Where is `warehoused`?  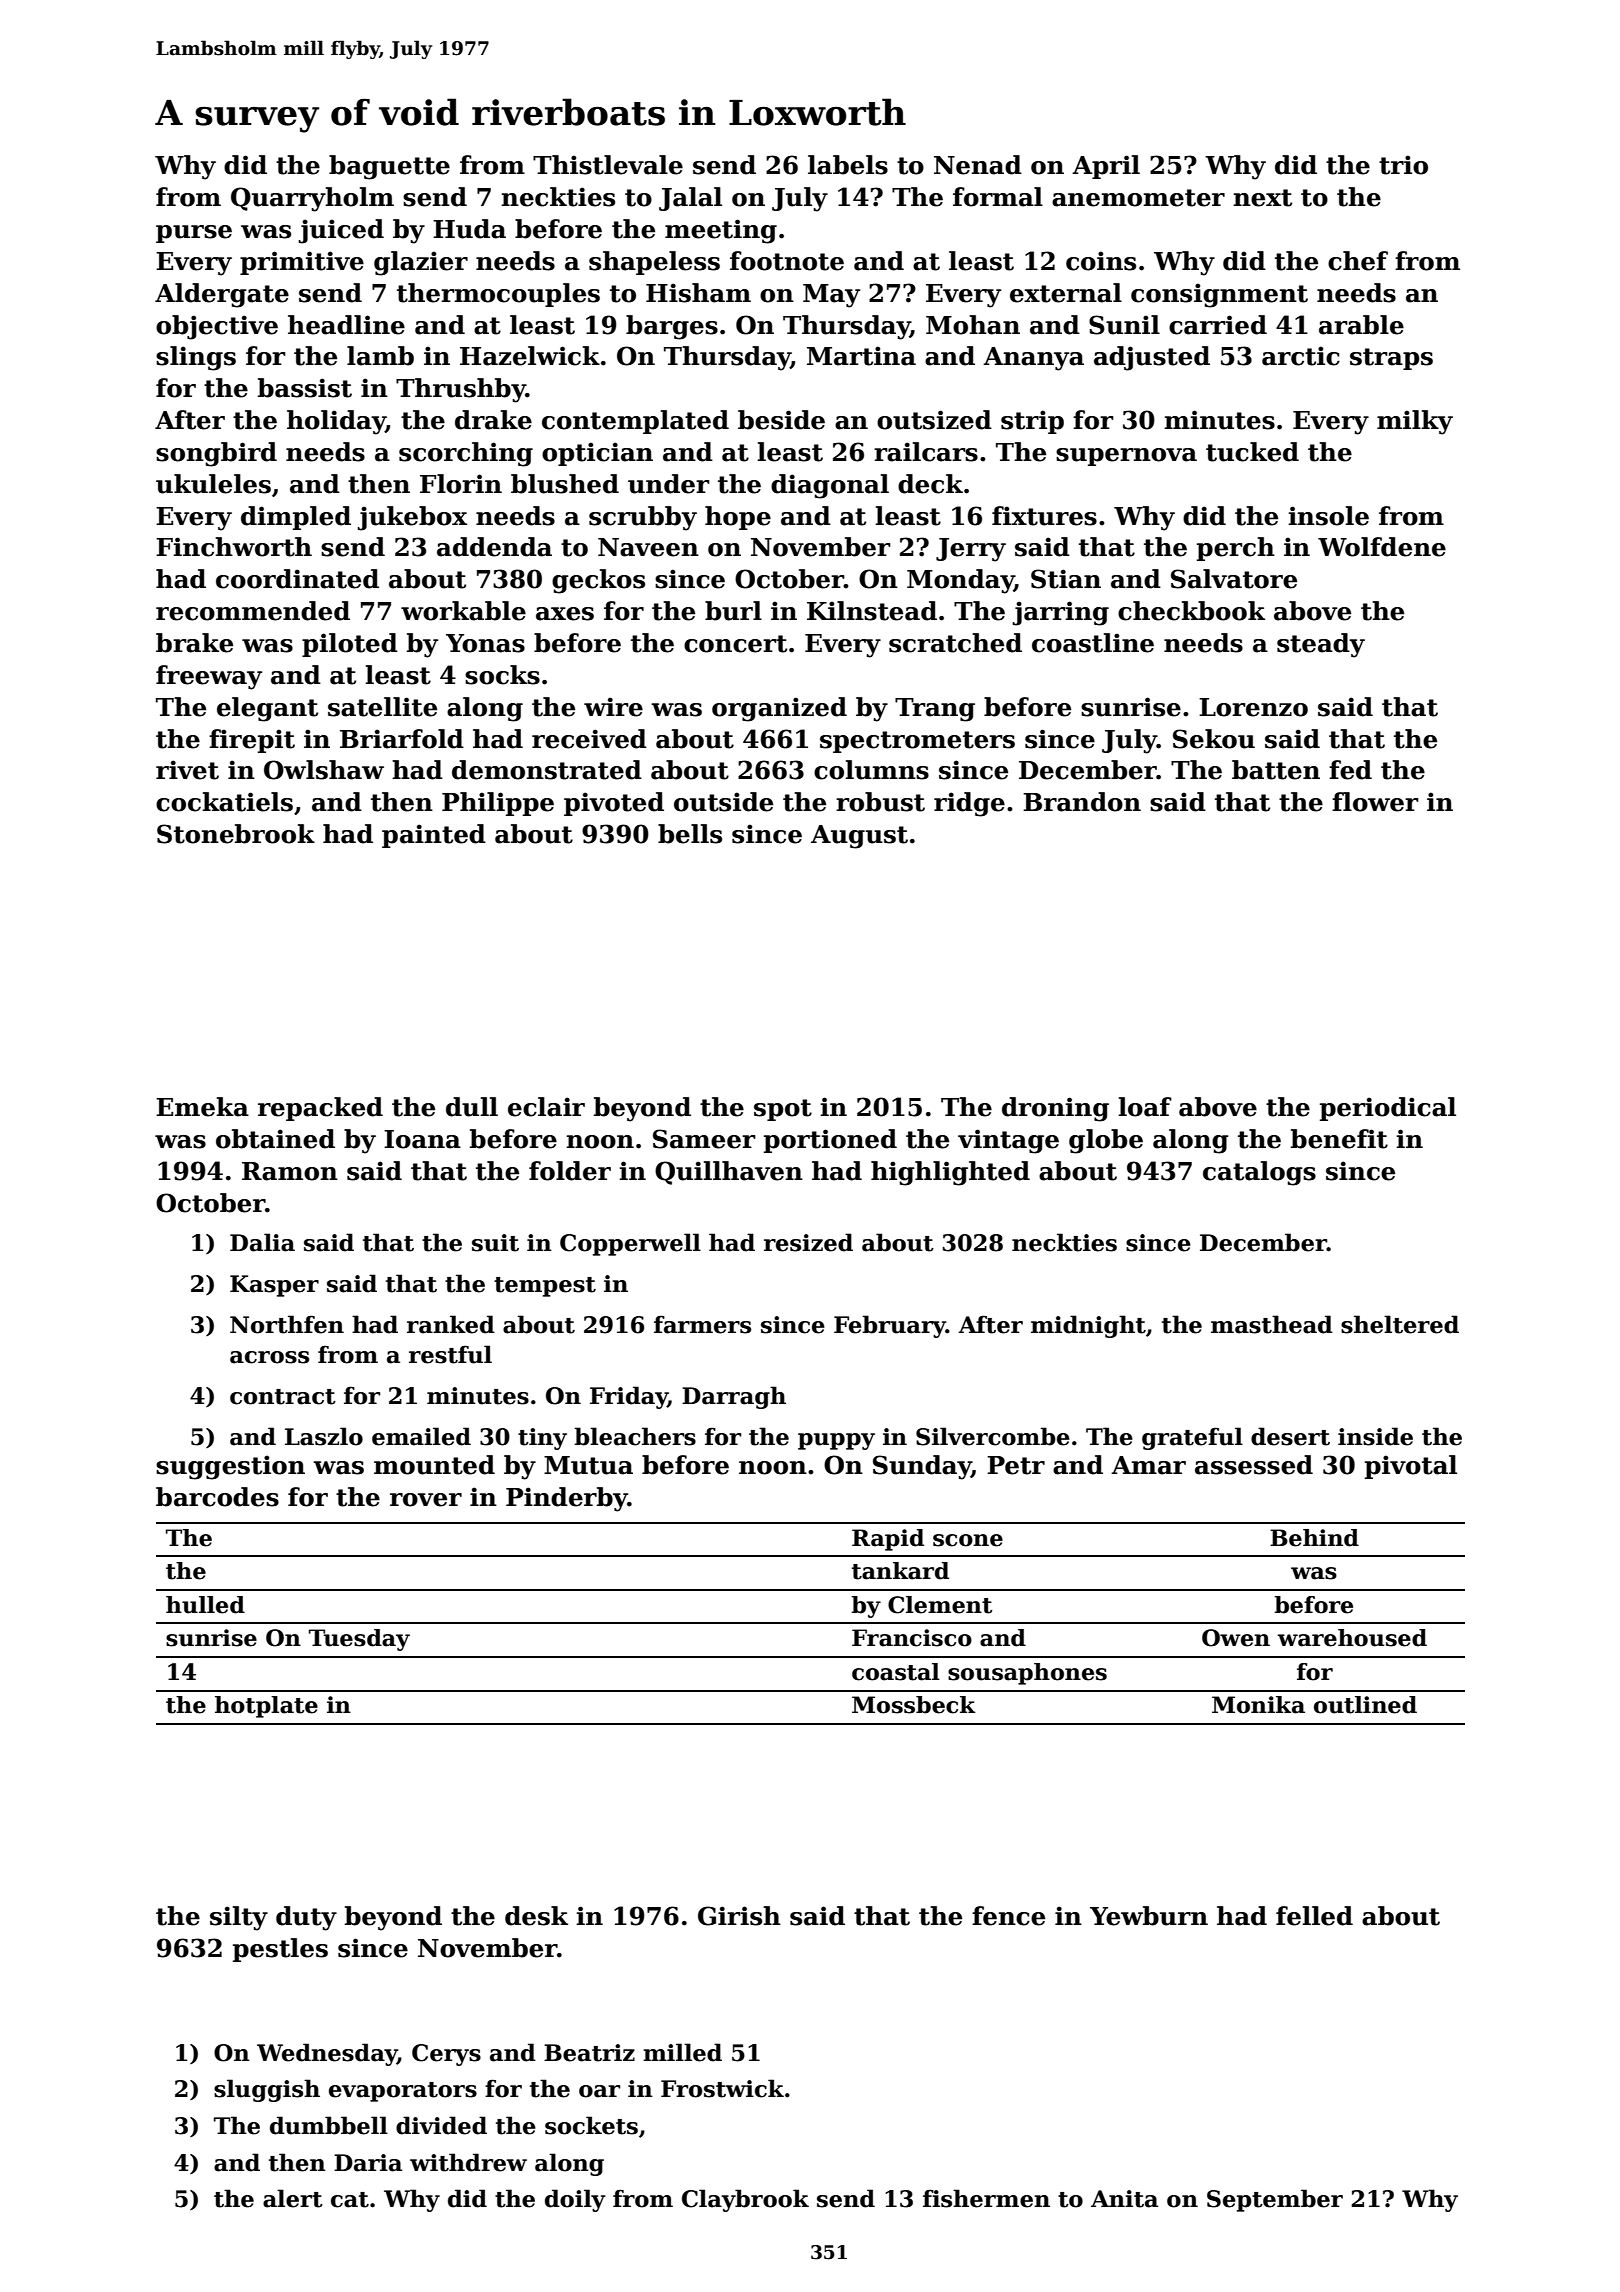 warehoused is located at coordinates (1352, 1638).
